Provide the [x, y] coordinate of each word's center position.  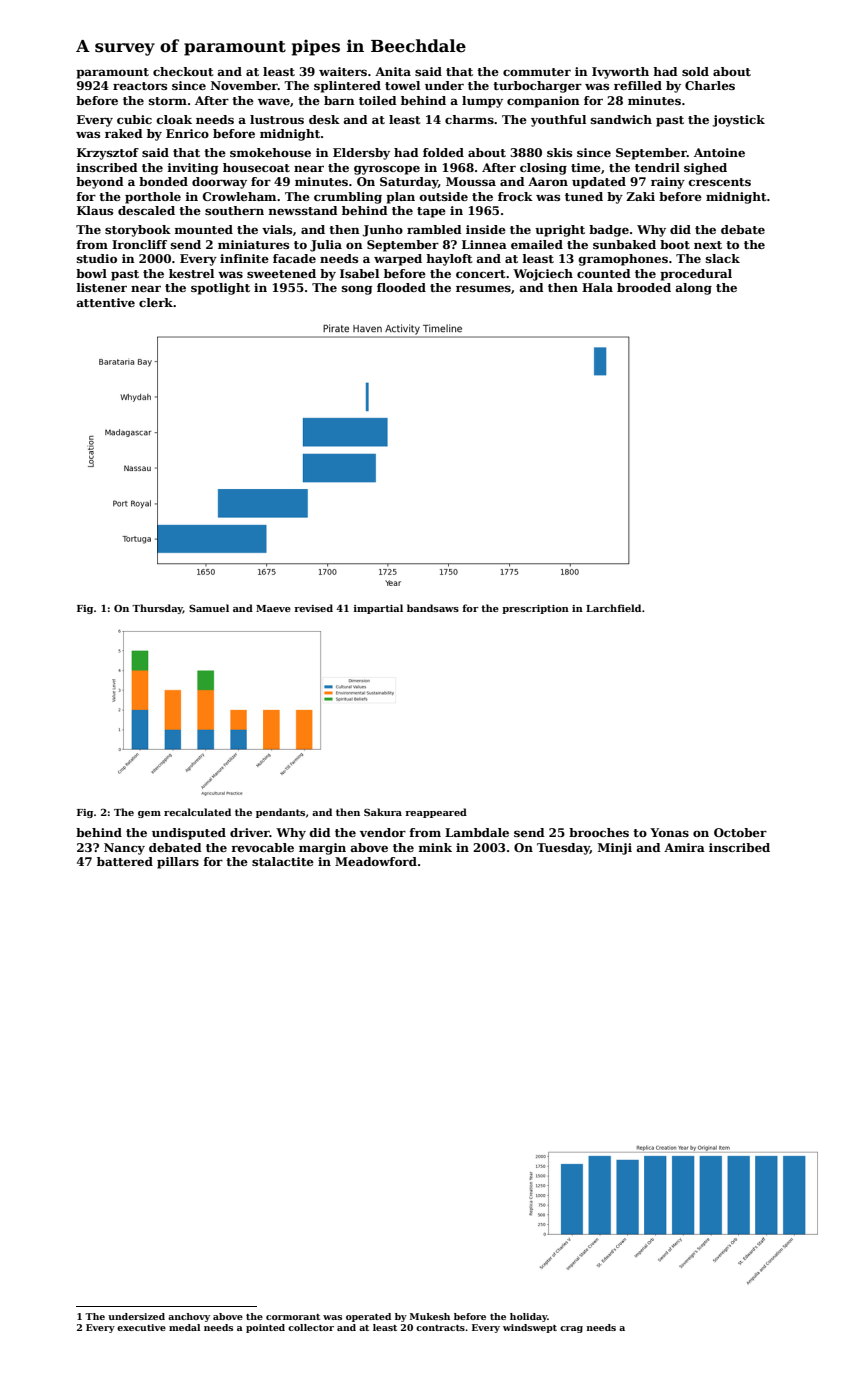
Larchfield [613, 608]
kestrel [191, 273]
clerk [156, 302]
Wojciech [543, 275]
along [694, 289]
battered [125, 861]
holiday [528, 1317]
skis [559, 152]
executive [141, 1327]
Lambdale [477, 832]
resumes [483, 288]
